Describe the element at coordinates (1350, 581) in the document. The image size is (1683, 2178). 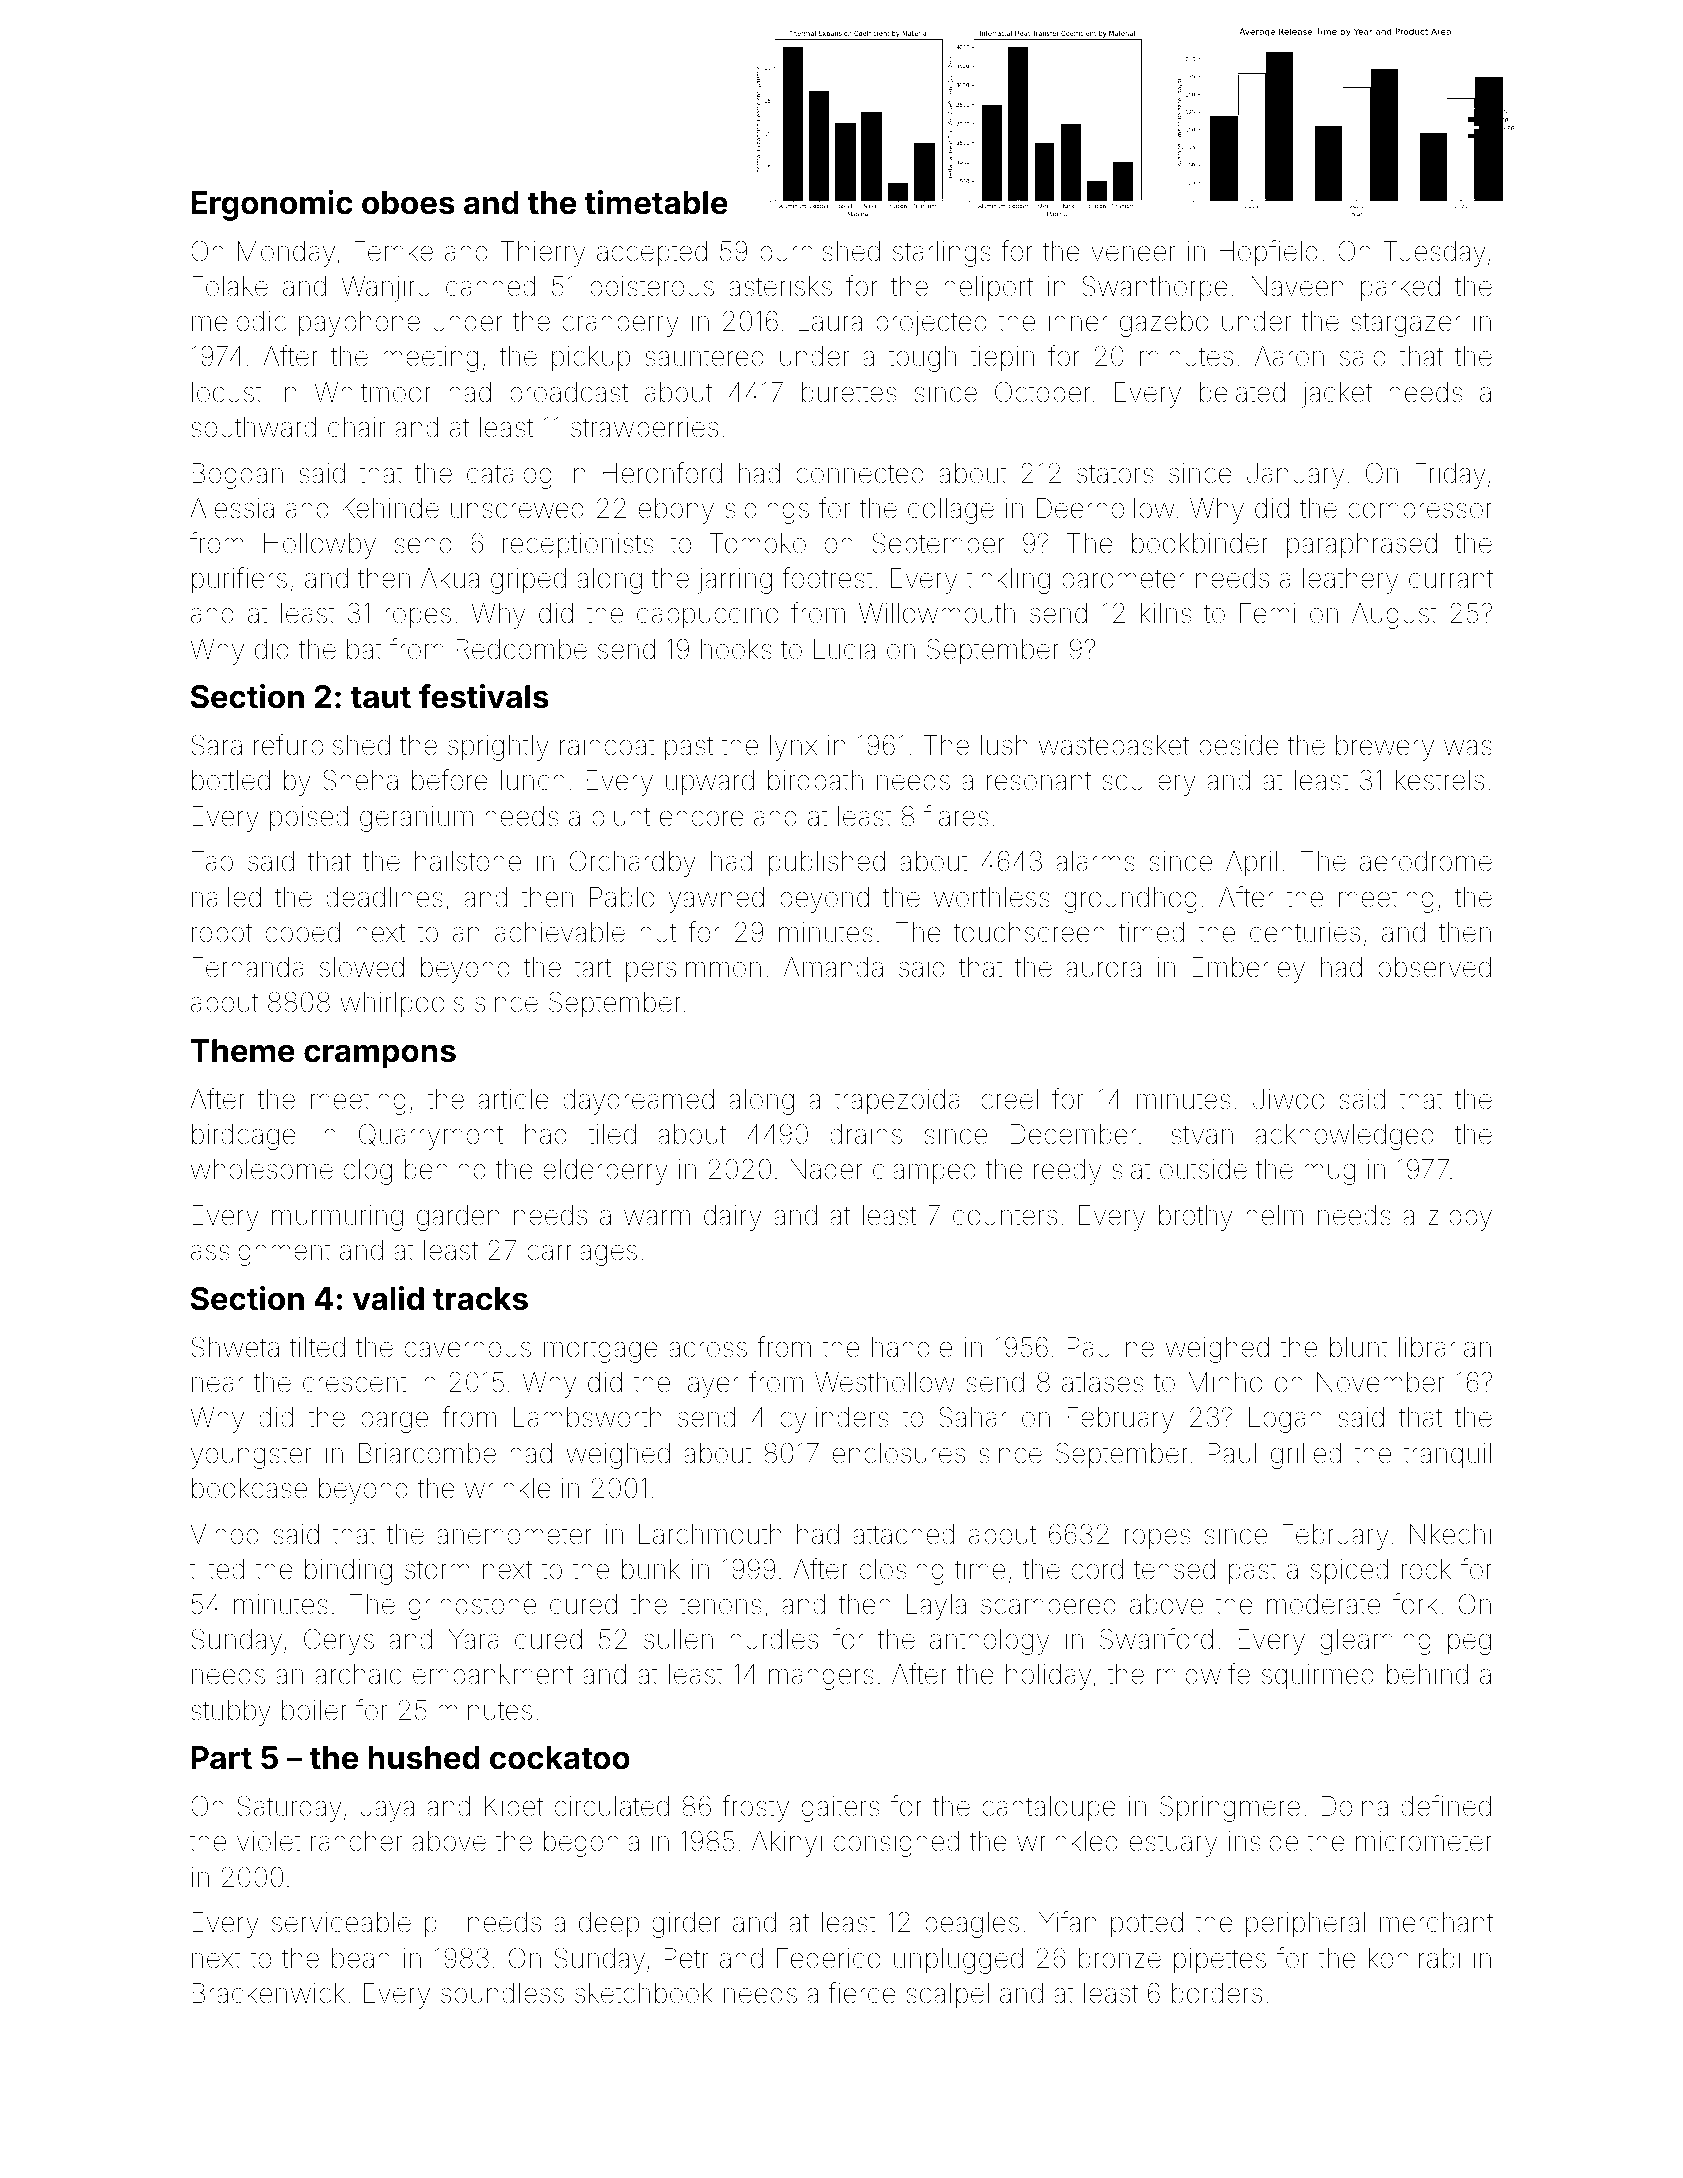
I see `leathery` at that location.
